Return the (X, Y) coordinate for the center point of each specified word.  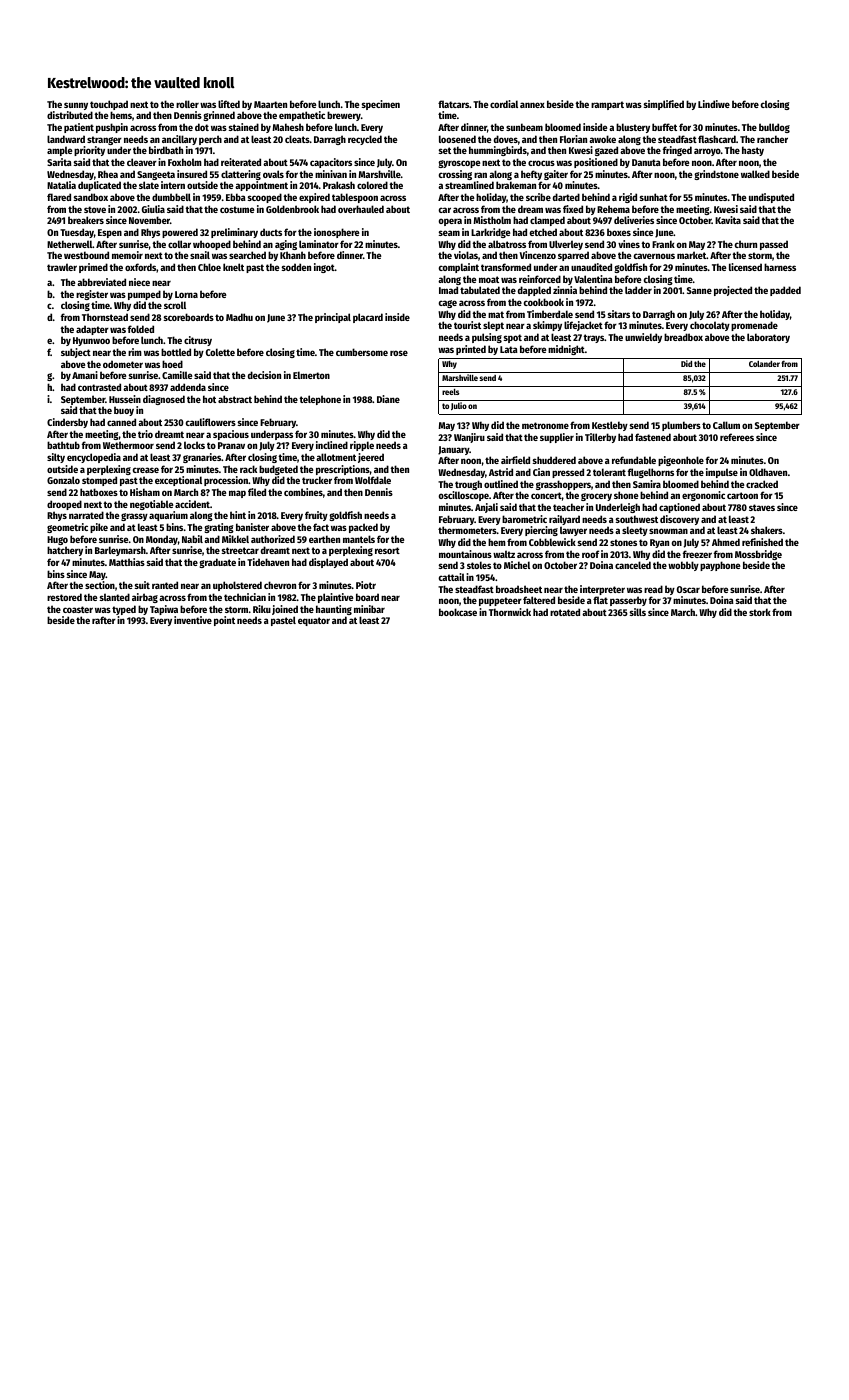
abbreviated (101, 282)
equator (314, 621)
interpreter (602, 590)
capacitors (331, 163)
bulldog (774, 128)
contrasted (99, 387)
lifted (229, 104)
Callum (726, 425)
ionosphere (337, 233)
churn (745, 244)
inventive (193, 620)
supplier (557, 438)
